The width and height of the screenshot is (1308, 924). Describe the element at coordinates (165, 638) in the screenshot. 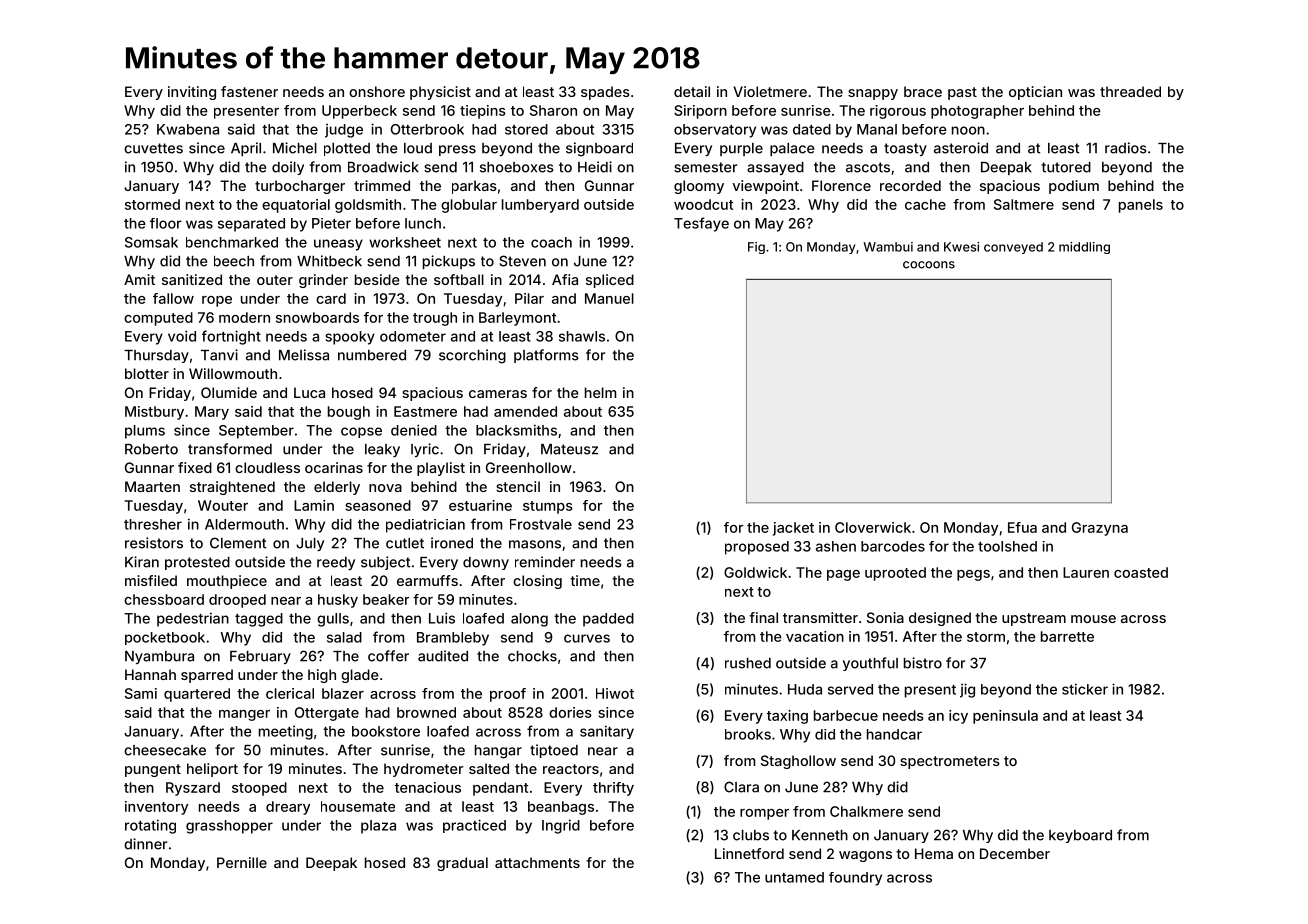

I see `pocketbook` at that location.
